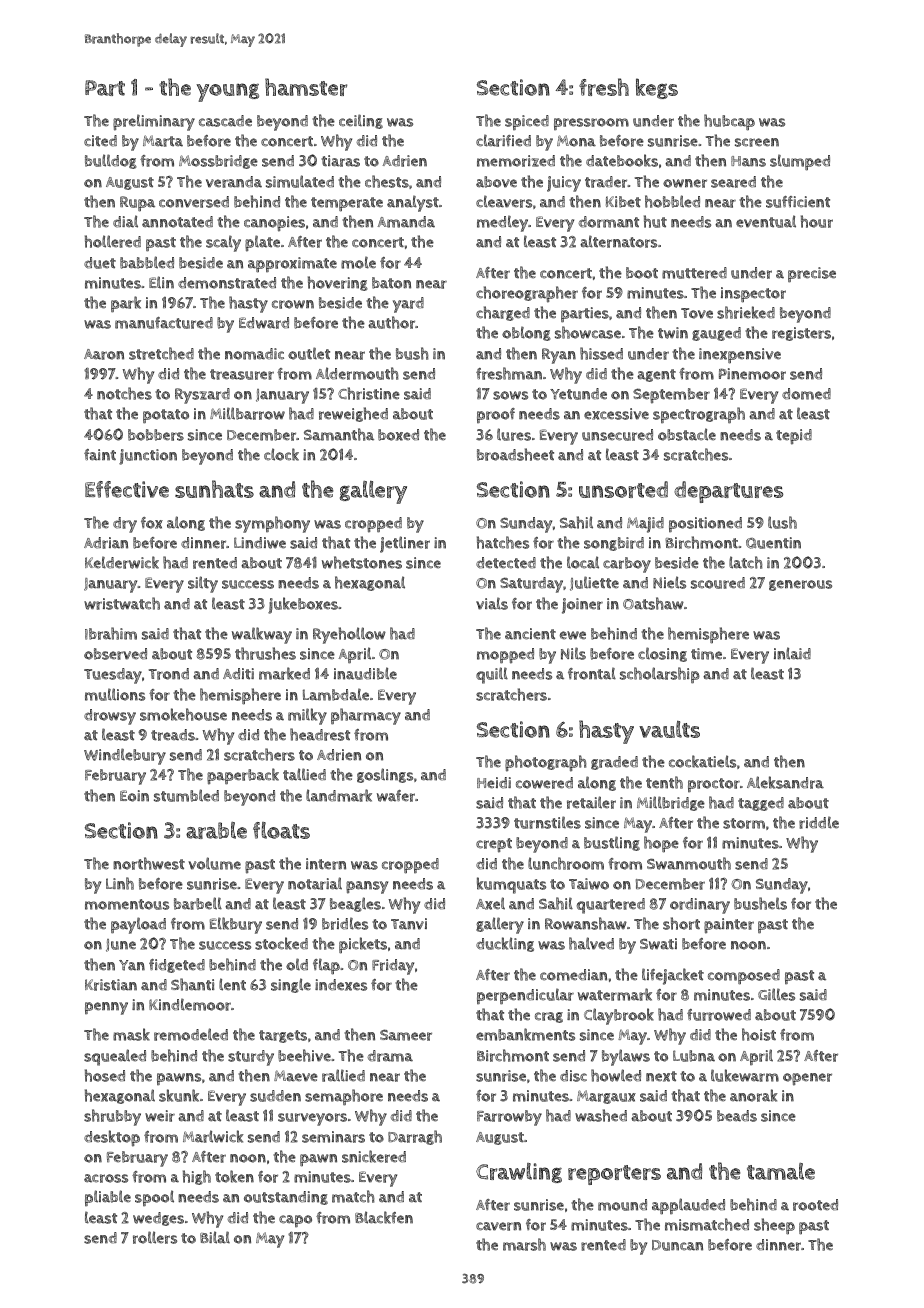  I want to click on Amanda, so click(406, 222).
